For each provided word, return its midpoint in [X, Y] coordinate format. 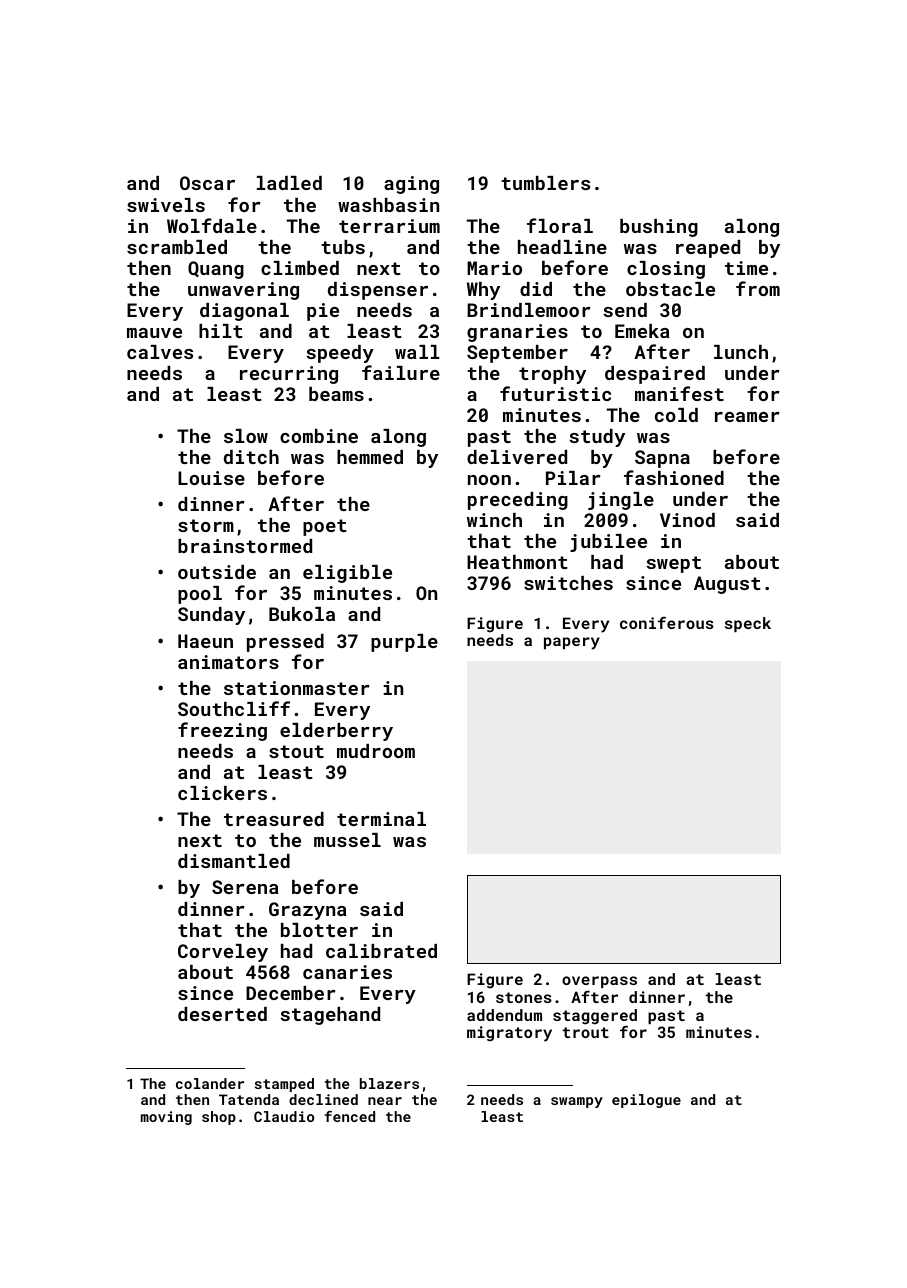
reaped [708, 249]
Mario [494, 268]
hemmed [370, 457]
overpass [599, 982]
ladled [289, 183]
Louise [211, 478]
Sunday [211, 616]
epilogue [646, 1101]
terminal [381, 819]
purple [404, 643]
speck [748, 624]
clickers [222, 793]
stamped [284, 1085]
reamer [747, 417]
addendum [504, 1015]
